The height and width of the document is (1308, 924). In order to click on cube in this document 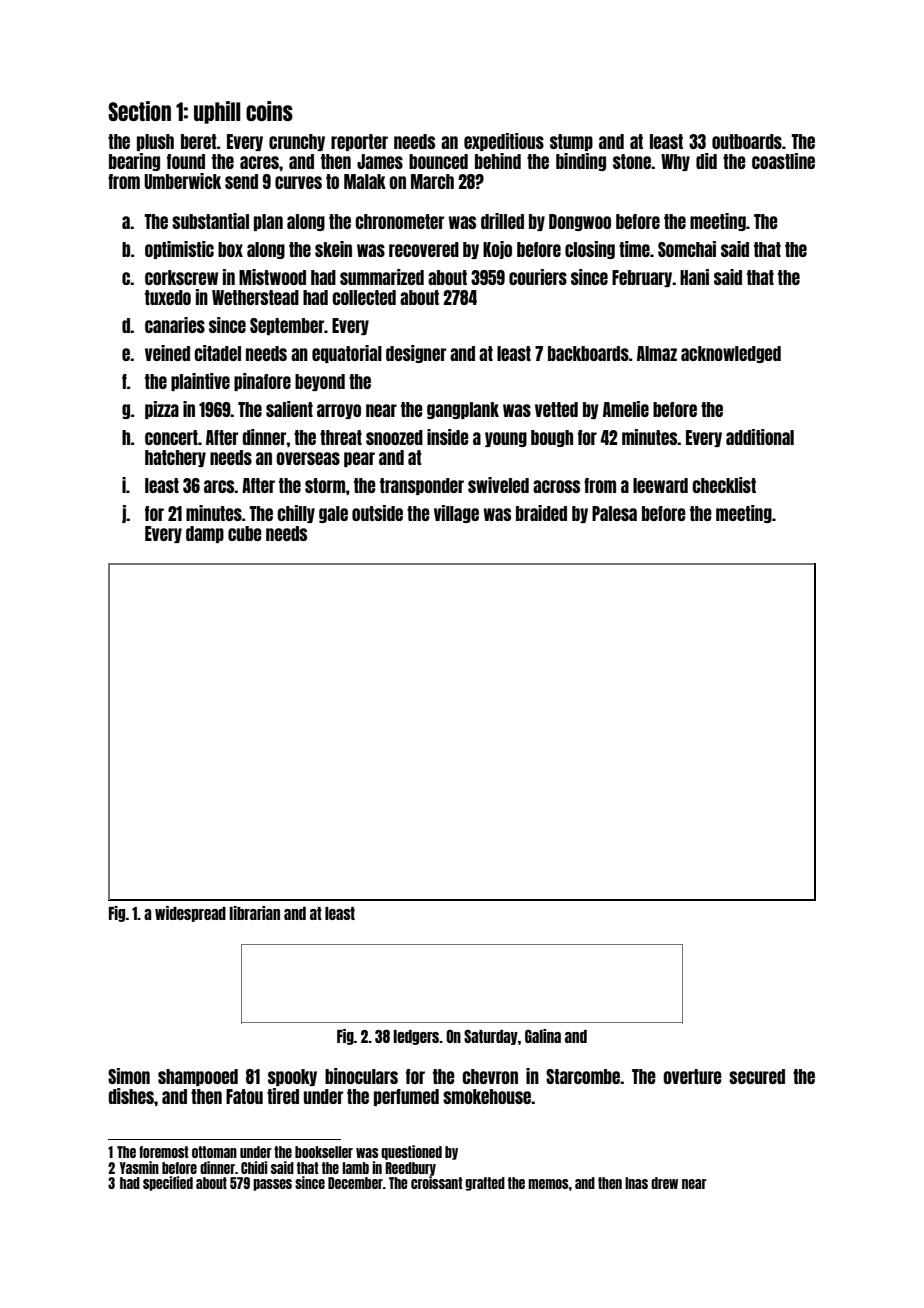, I will do `click(245, 533)`.
